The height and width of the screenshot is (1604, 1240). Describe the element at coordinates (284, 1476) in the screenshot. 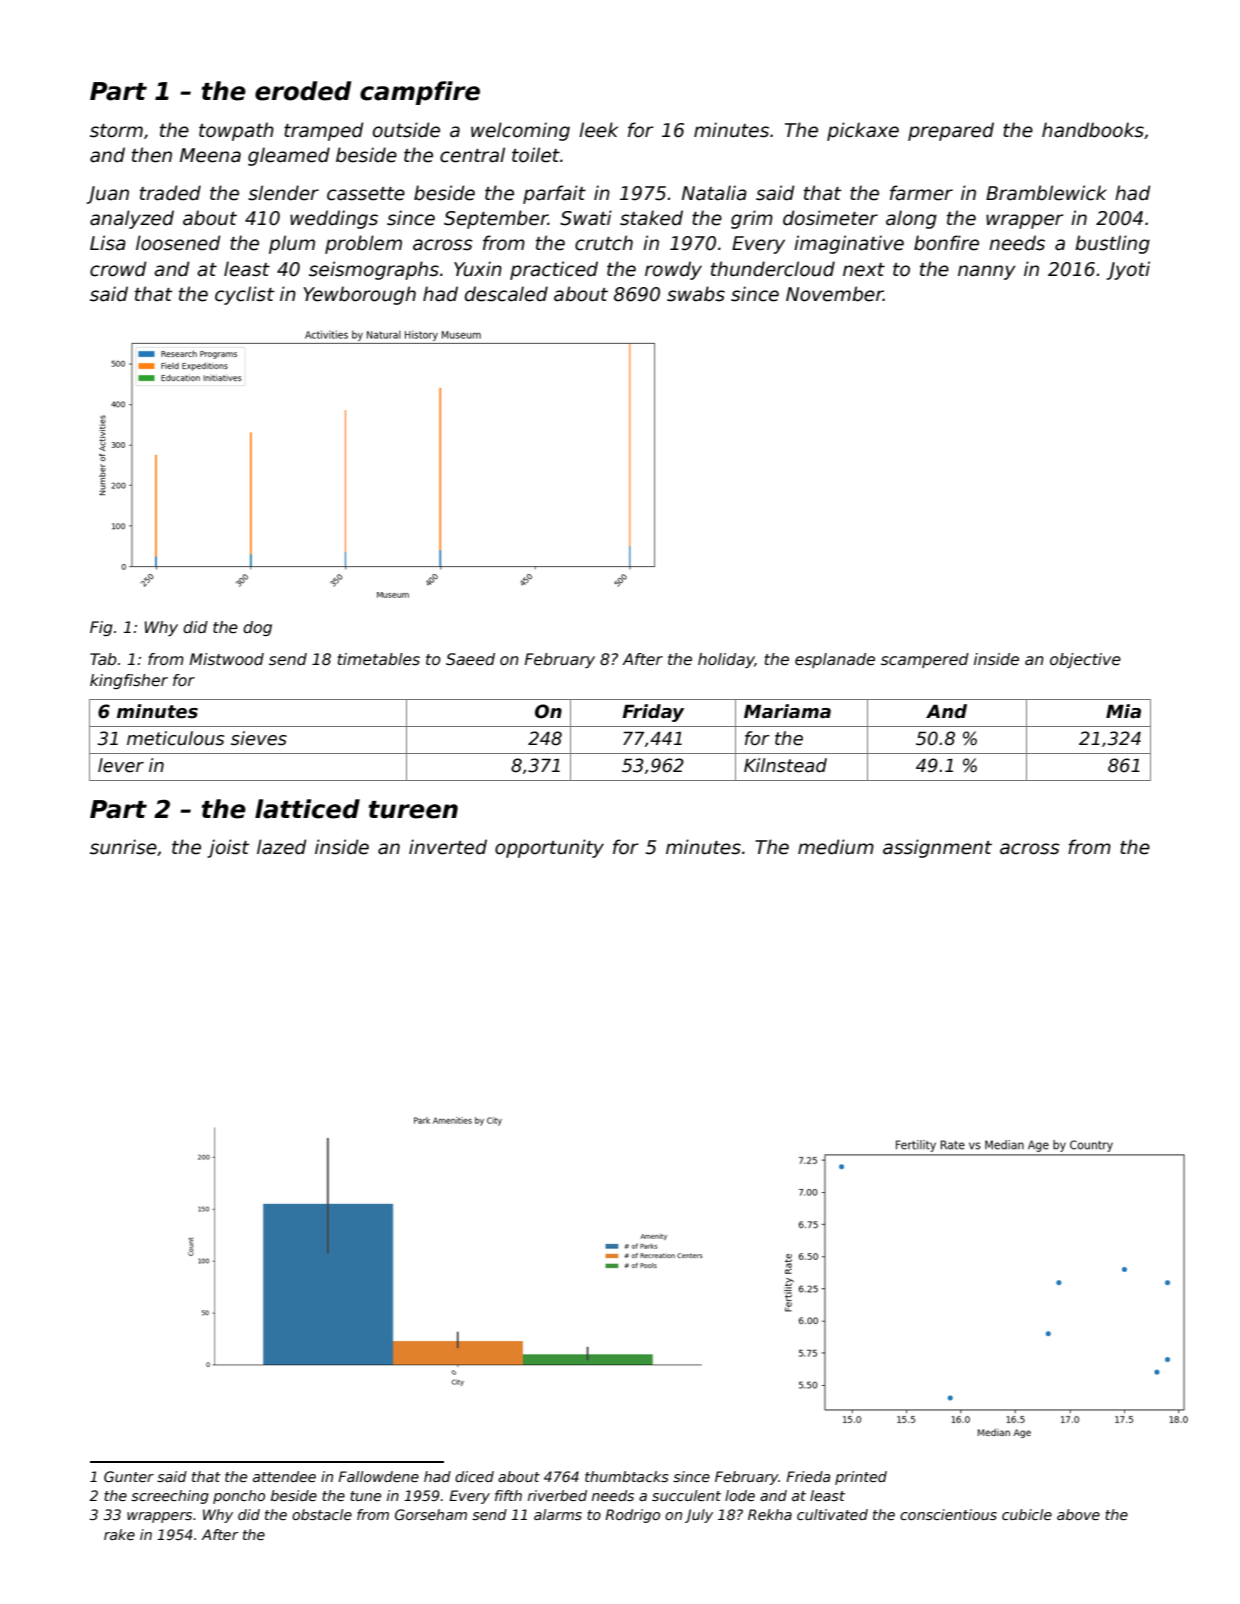

I see `attendee` at that location.
